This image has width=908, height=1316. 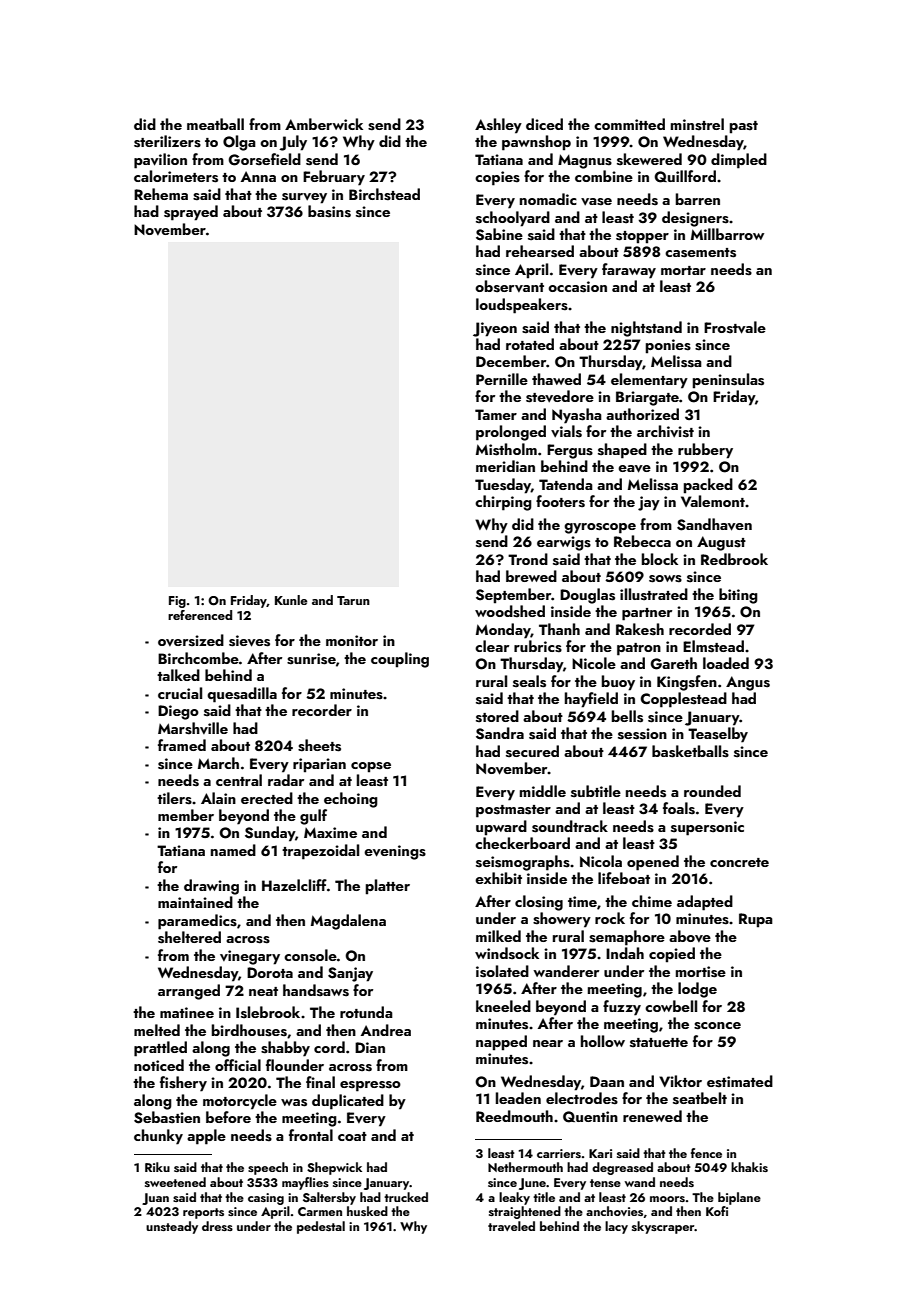 I want to click on dress, so click(x=217, y=1226).
